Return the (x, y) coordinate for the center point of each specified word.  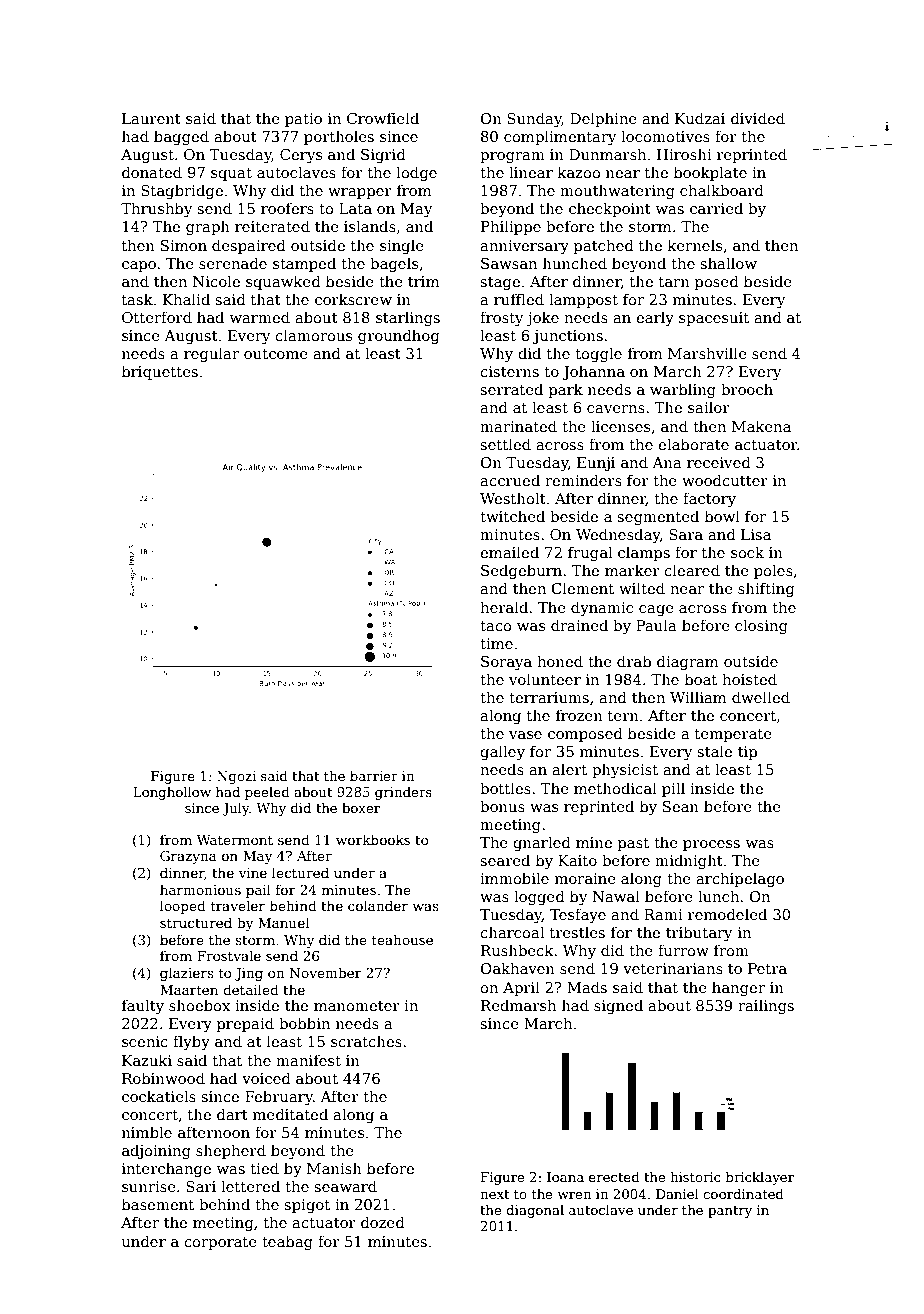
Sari (201, 1186)
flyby (191, 1042)
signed (618, 1006)
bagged (181, 137)
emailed (509, 552)
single (402, 246)
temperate (733, 735)
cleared (692, 570)
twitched (512, 516)
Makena (761, 426)
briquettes (160, 372)
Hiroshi (684, 154)
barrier (374, 776)
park (566, 390)
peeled (267, 793)
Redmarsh (518, 1005)
